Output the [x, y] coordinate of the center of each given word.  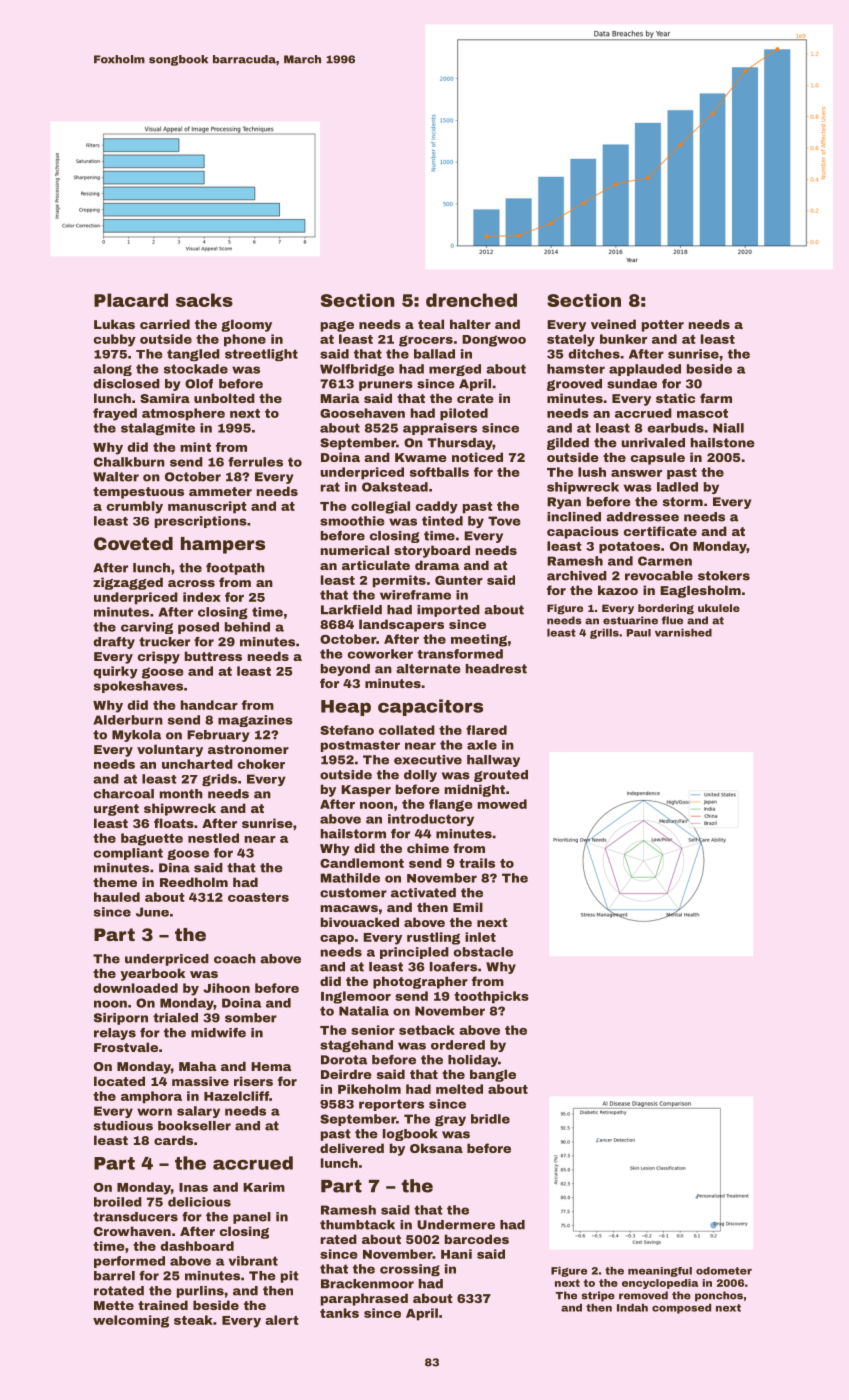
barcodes [477, 1239]
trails [477, 863]
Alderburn [128, 720]
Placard [131, 300]
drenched [471, 300]
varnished [683, 633]
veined [613, 324]
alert [282, 1320]
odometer [724, 1271]
